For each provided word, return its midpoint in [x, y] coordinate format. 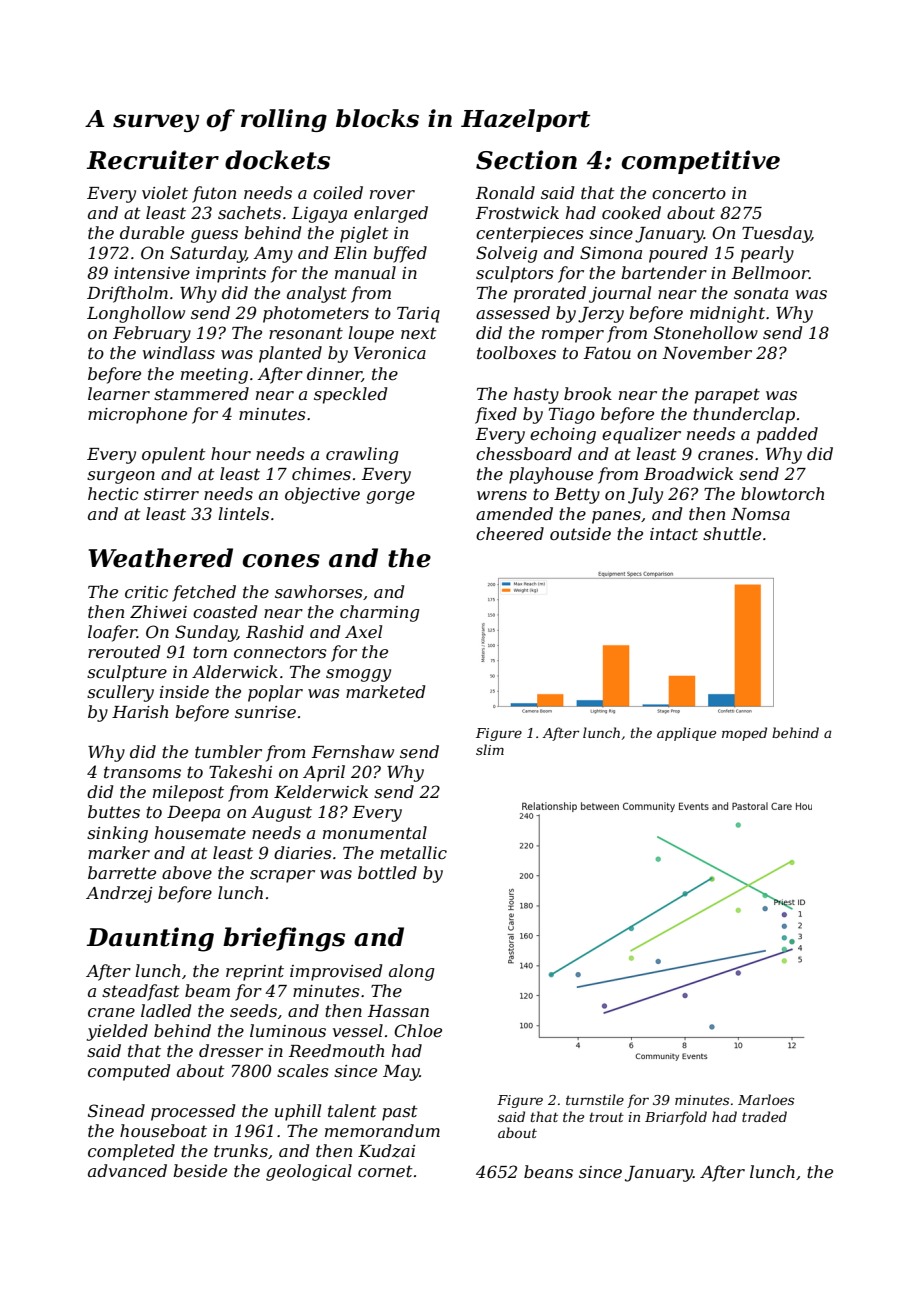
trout [607, 1117]
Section [526, 160]
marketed [385, 691]
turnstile [595, 1099]
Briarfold [676, 1118]
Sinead [116, 1110]
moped [744, 734]
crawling [362, 455]
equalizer [641, 435]
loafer [112, 633]
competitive [700, 162]
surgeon [121, 477]
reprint [255, 973]
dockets [277, 160]
